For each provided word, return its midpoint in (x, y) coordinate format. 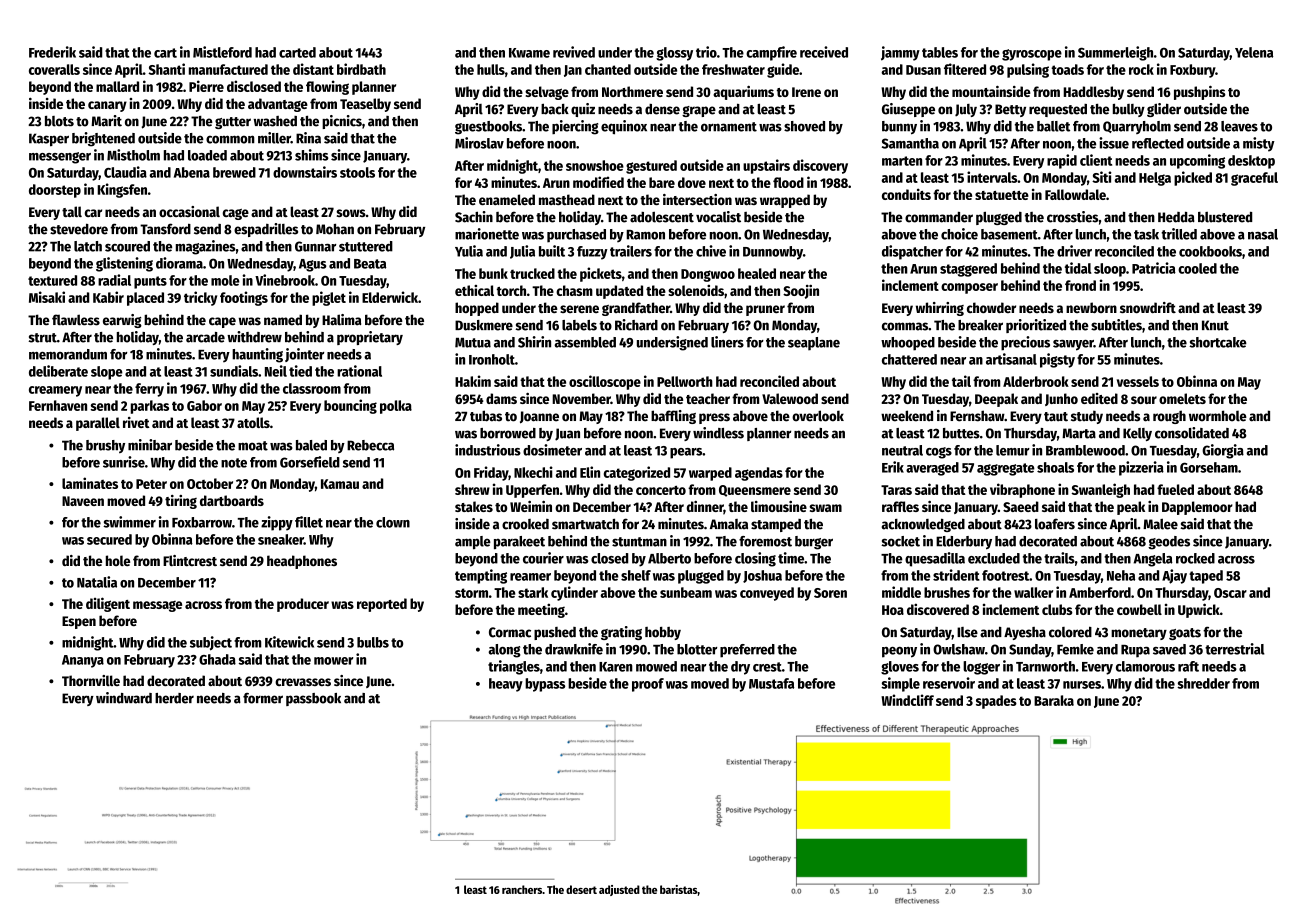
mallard (117, 86)
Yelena (1254, 52)
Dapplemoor (1197, 508)
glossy (674, 54)
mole (225, 280)
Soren (830, 593)
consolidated (1192, 433)
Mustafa (771, 683)
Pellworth (685, 381)
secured (109, 539)
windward (124, 698)
